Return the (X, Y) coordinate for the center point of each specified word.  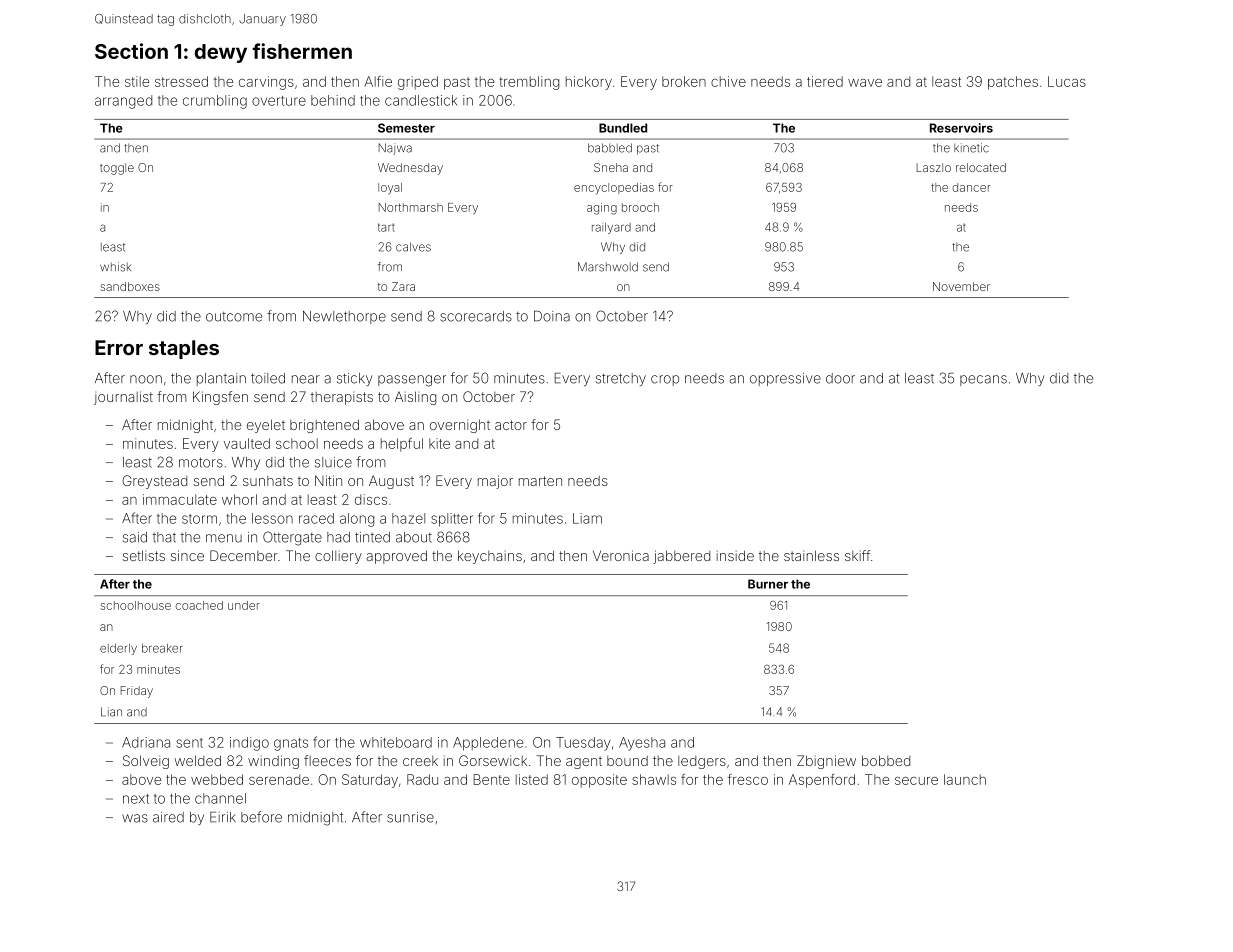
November (961, 286)
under (244, 605)
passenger (412, 381)
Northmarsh (411, 207)
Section (131, 51)
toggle (117, 169)
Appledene (488, 744)
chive (728, 81)
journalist (123, 398)
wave (865, 83)
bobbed (886, 760)
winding (273, 762)
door (840, 378)
